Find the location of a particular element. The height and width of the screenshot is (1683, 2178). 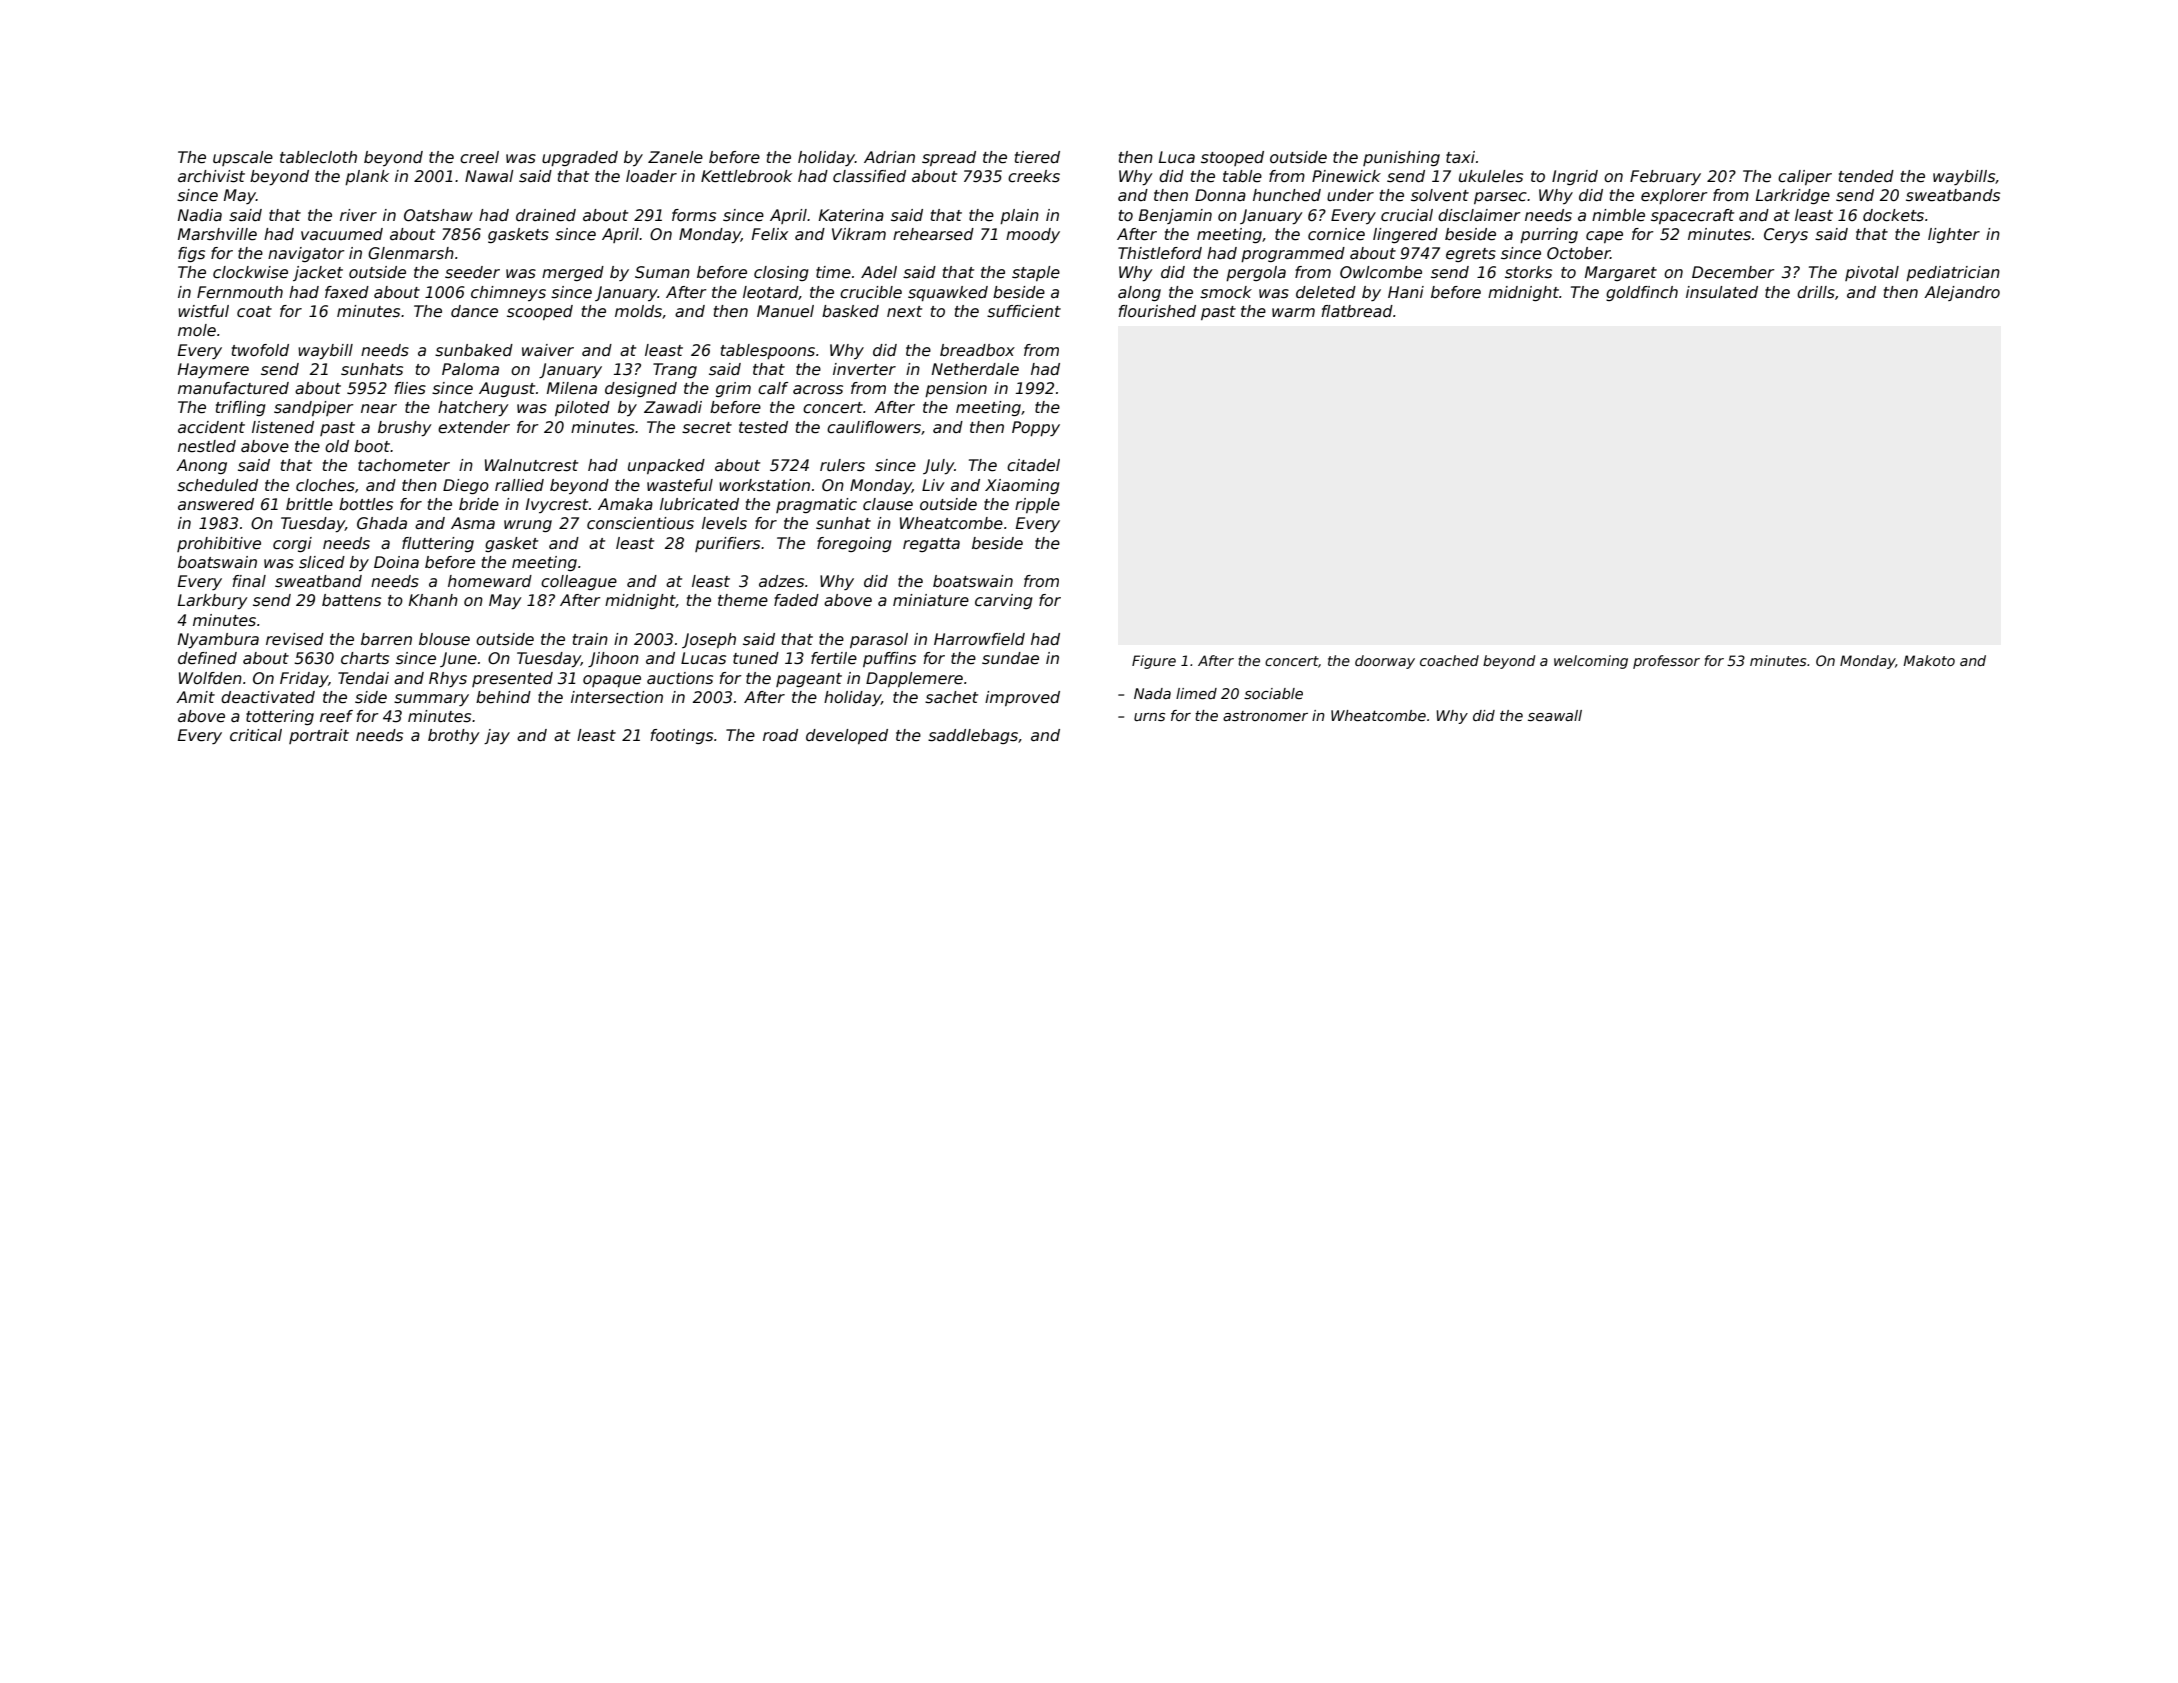

molds is located at coordinates (638, 311).
